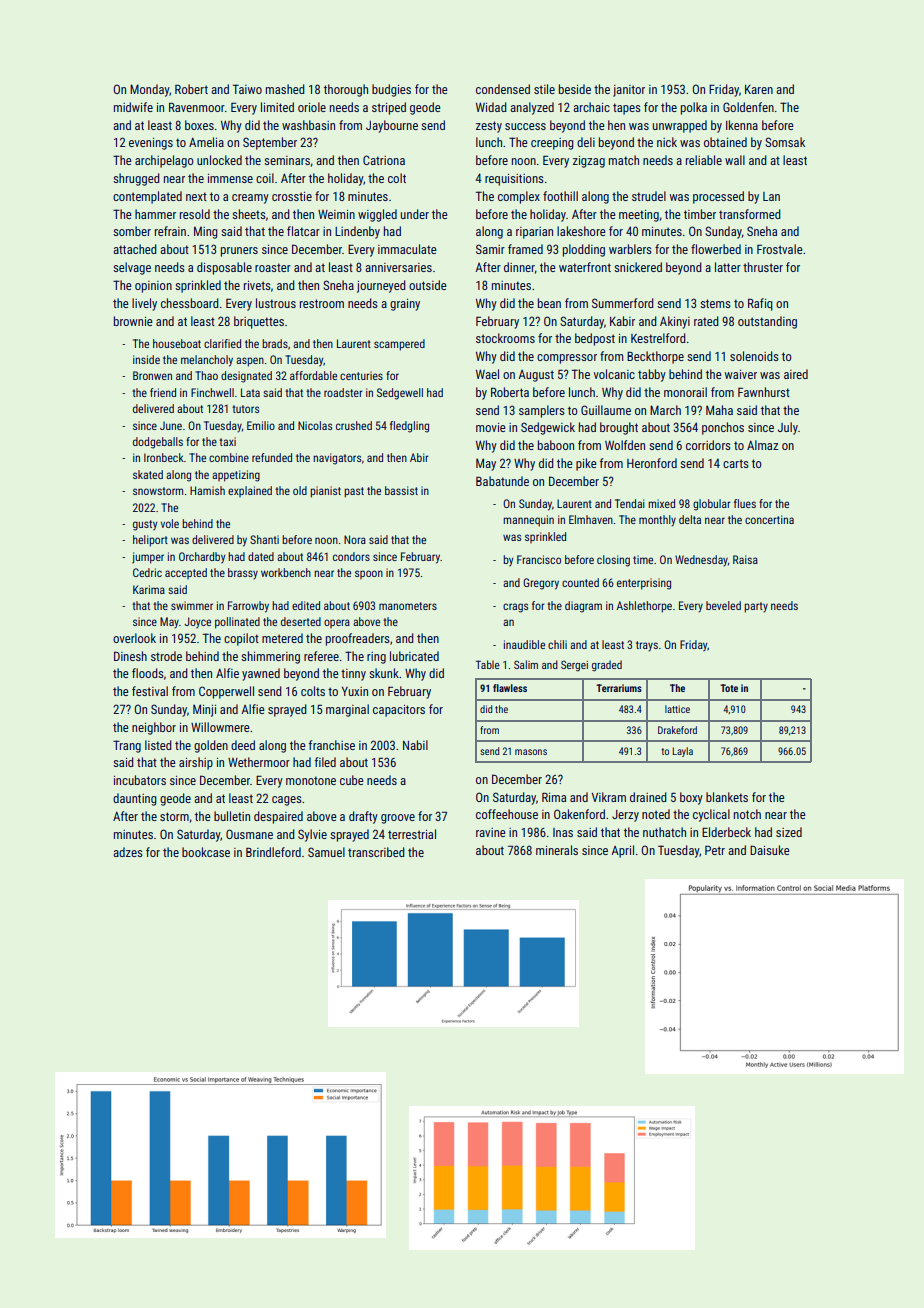  I want to click on Petr, so click(715, 850).
